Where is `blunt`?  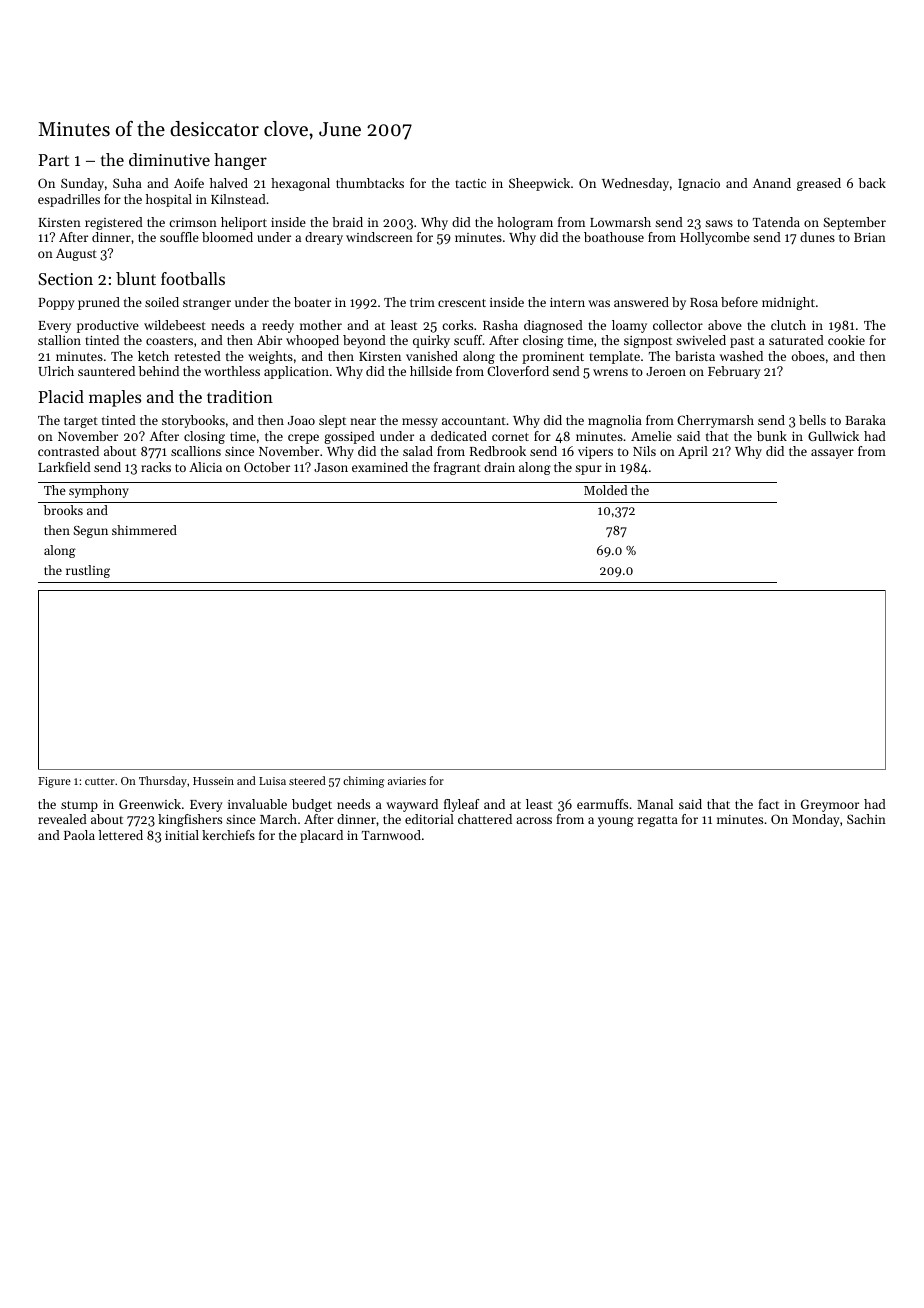
blunt is located at coordinates (136, 278).
